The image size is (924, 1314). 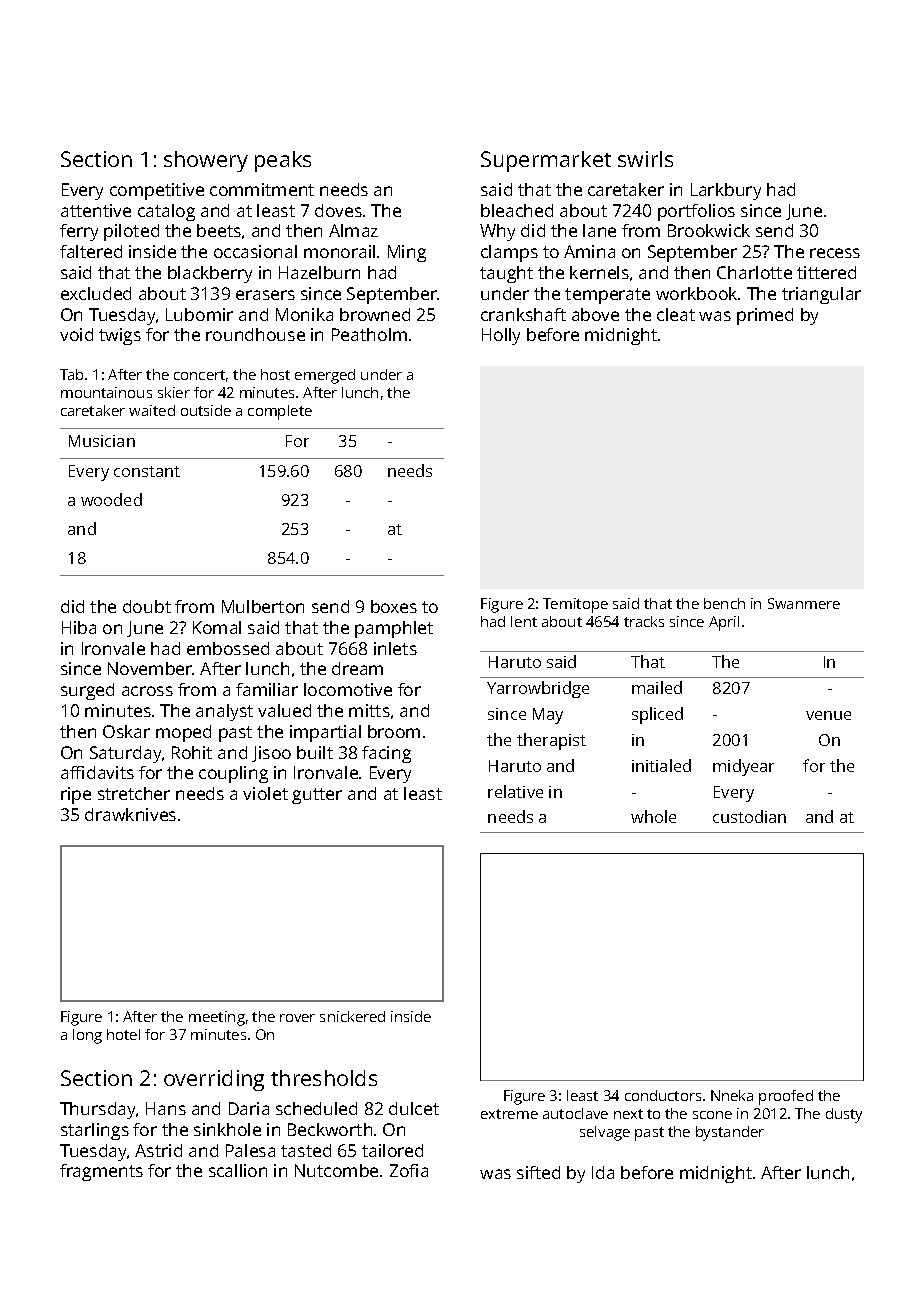 What do you see at coordinates (394, 731) in the screenshot?
I see `broom` at bounding box center [394, 731].
